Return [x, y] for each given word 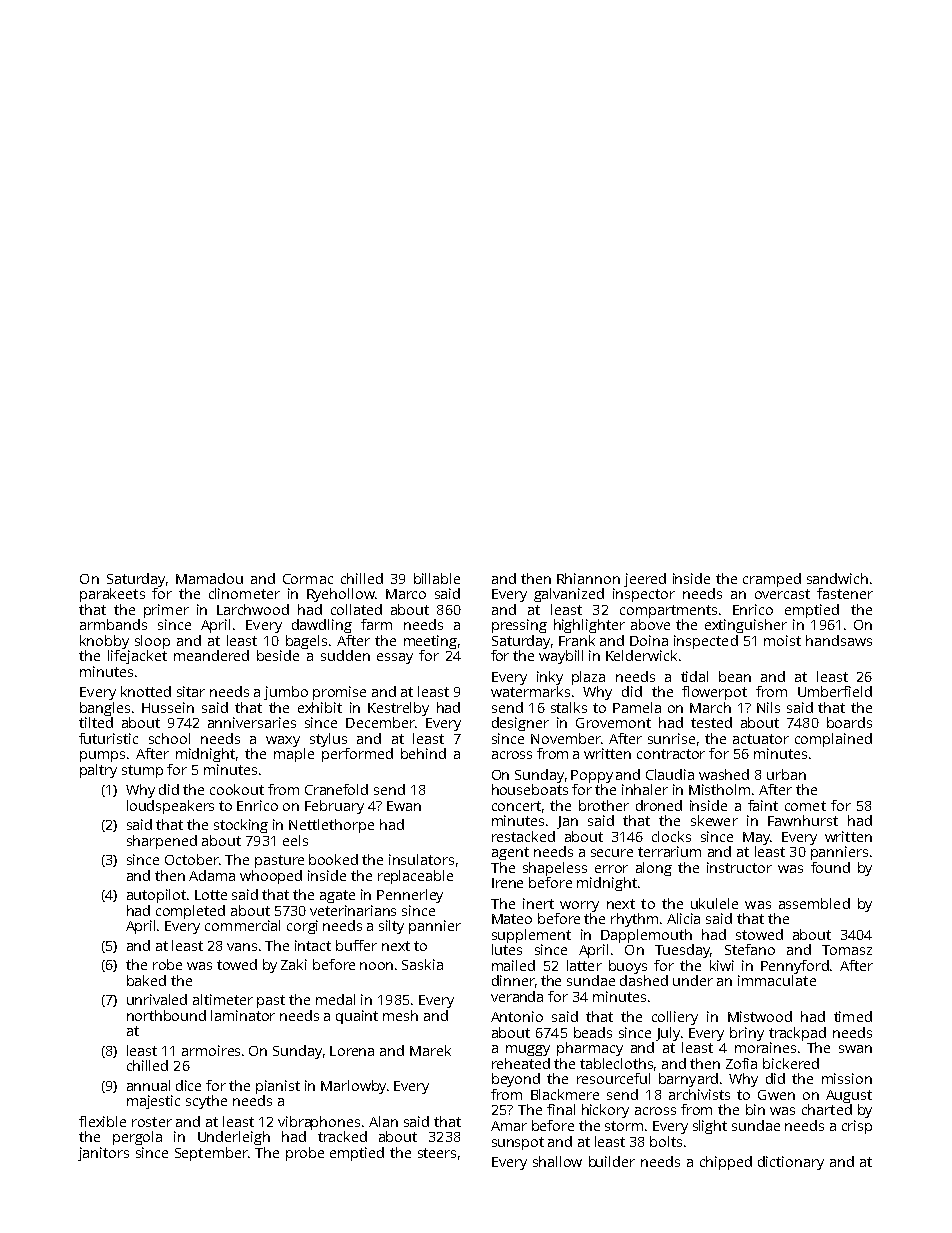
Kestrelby [398, 709]
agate [337, 896]
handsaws [839, 640]
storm [624, 1126]
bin [755, 1109]
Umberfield [835, 691]
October [192, 859]
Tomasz [847, 950]
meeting [430, 642]
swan [855, 1049]
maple [294, 755]
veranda [517, 996]
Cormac [308, 579]
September [211, 1154]
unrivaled [157, 999]
